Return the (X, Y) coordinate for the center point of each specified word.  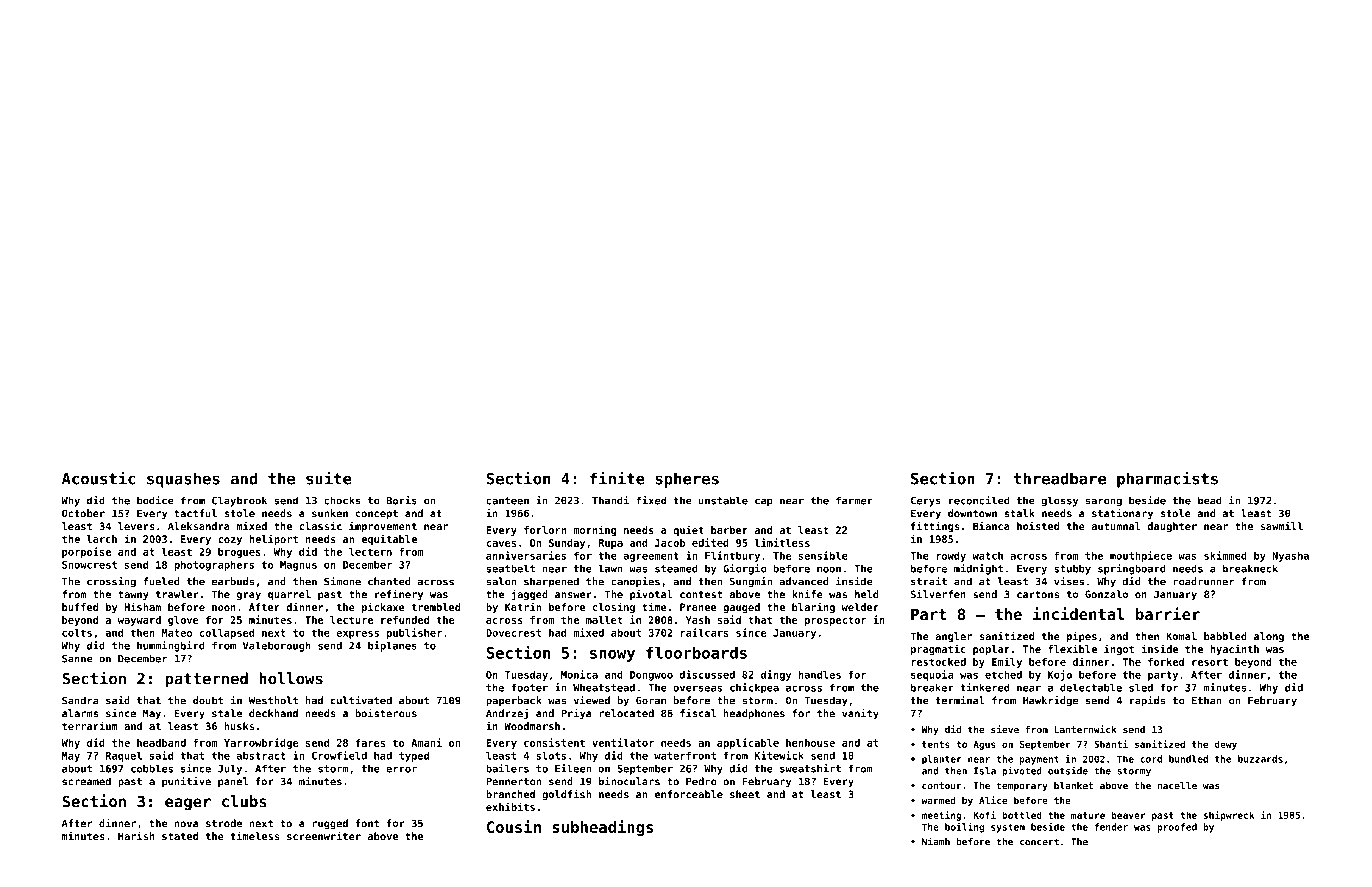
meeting (941, 816)
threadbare (1060, 478)
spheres (687, 480)
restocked (938, 662)
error (401, 769)
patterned (206, 680)
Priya (576, 714)
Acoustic (98, 478)
